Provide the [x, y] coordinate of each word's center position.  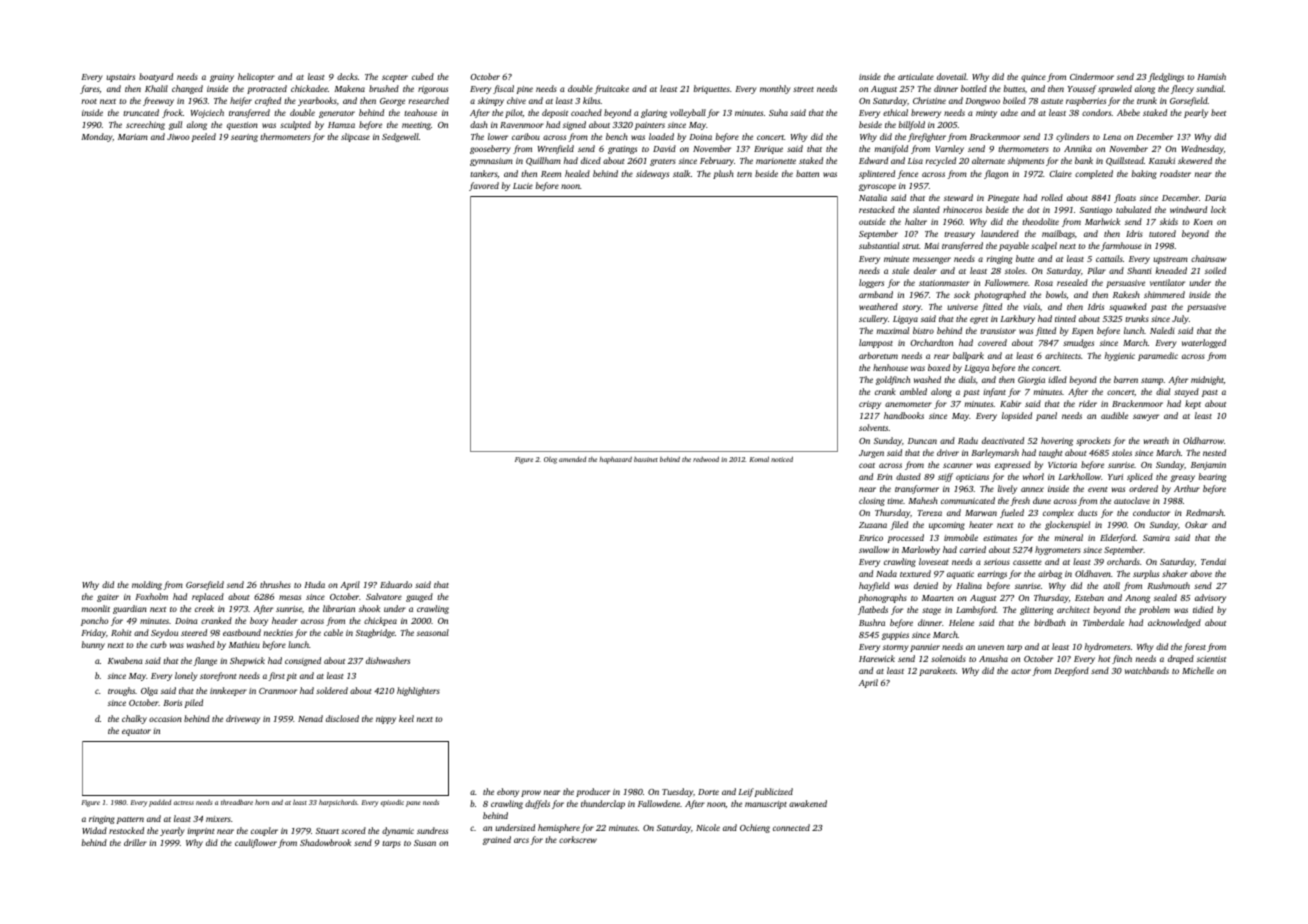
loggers [871, 283]
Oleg [550, 460]
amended [572, 459]
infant [994, 392]
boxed [939, 367]
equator [136, 732]
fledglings [1166, 77]
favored [484, 186]
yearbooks [317, 101]
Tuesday [677, 792]
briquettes [712, 89]
